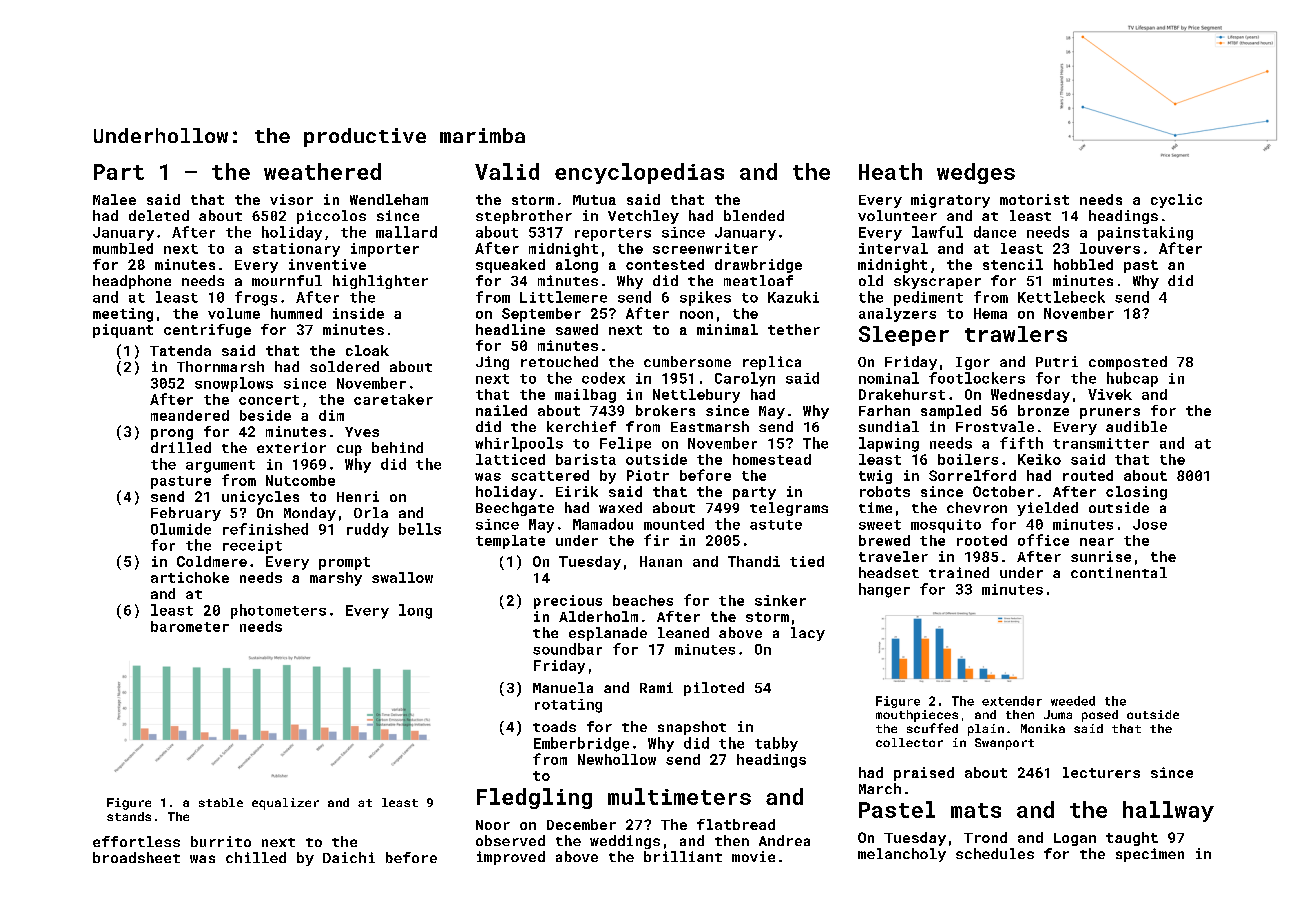  I want to click on reporters, so click(613, 234).
